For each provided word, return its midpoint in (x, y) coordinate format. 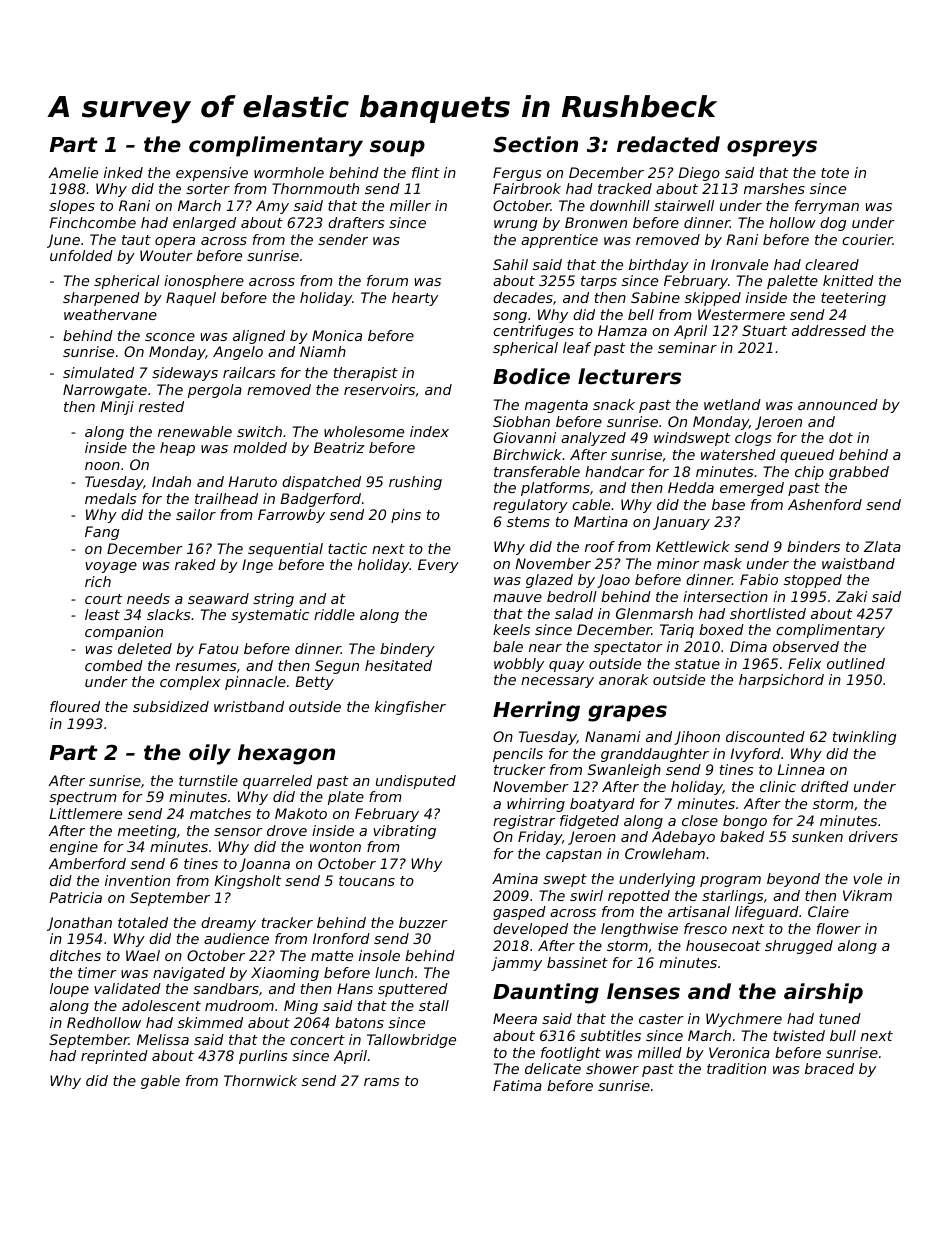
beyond (793, 880)
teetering (853, 299)
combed (114, 665)
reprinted (114, 1057)
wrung (515, 225)
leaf (577, 347)
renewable (195, 431)
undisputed (416, 782)
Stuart (764, 330)
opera (175, 242)
